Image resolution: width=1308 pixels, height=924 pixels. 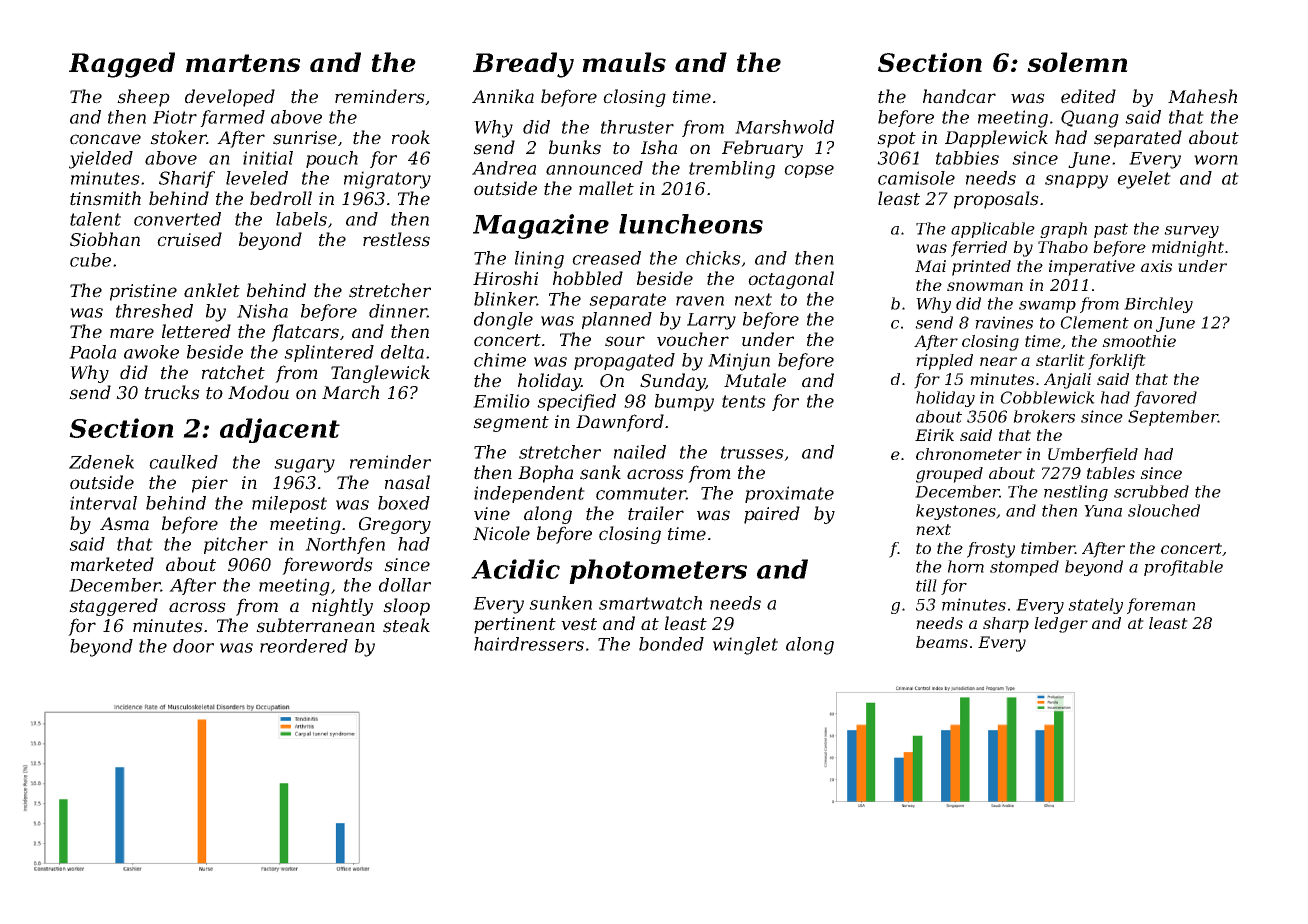 What do you see at coordinates (193, 646) in the screenshot?
I see `door` at bounding box center [193, 646].
